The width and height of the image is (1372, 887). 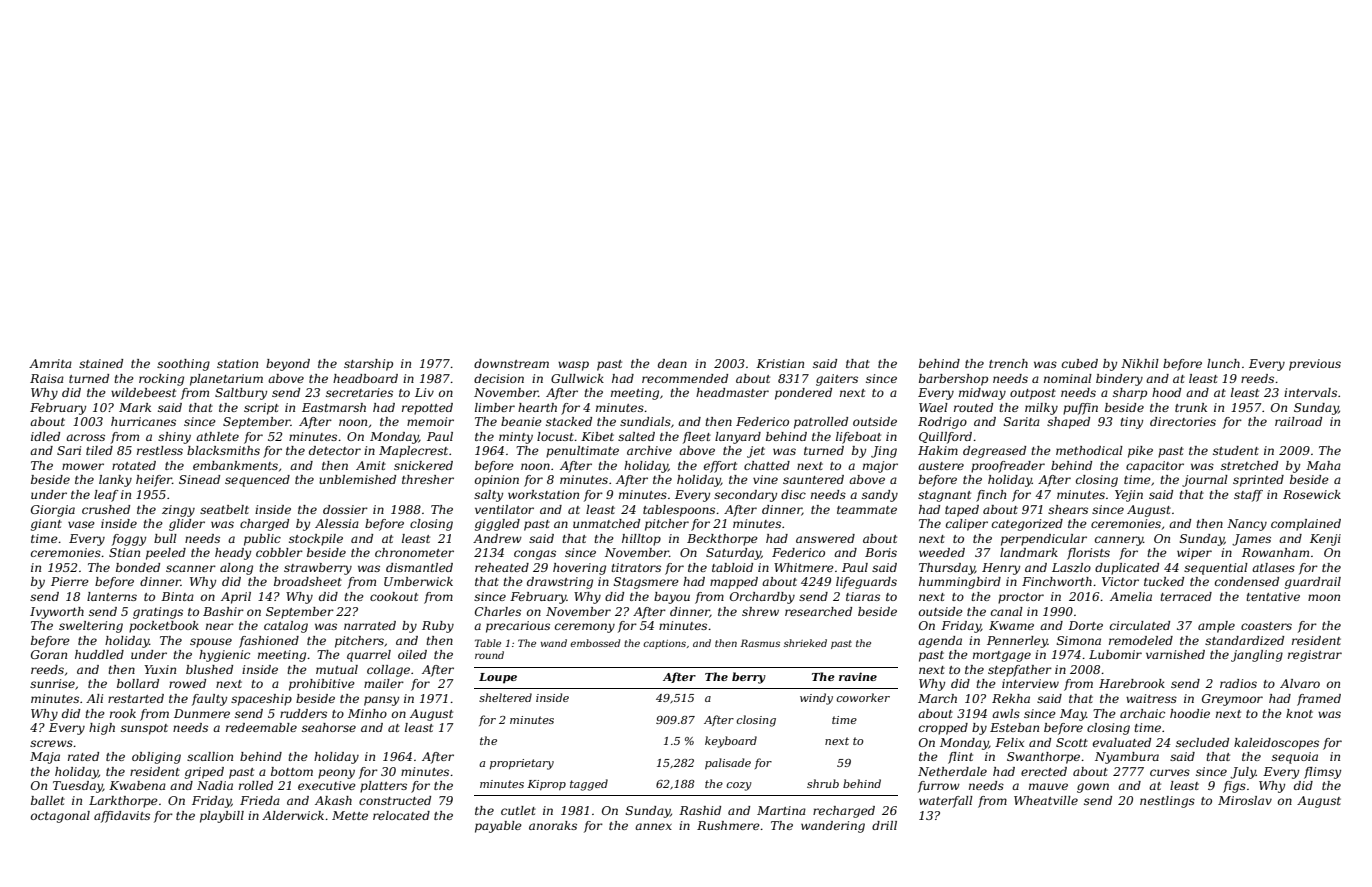 What do you see at coordinates (160, 669) in the image?
I see `Yuxin` at bounding box center [160, 669].
